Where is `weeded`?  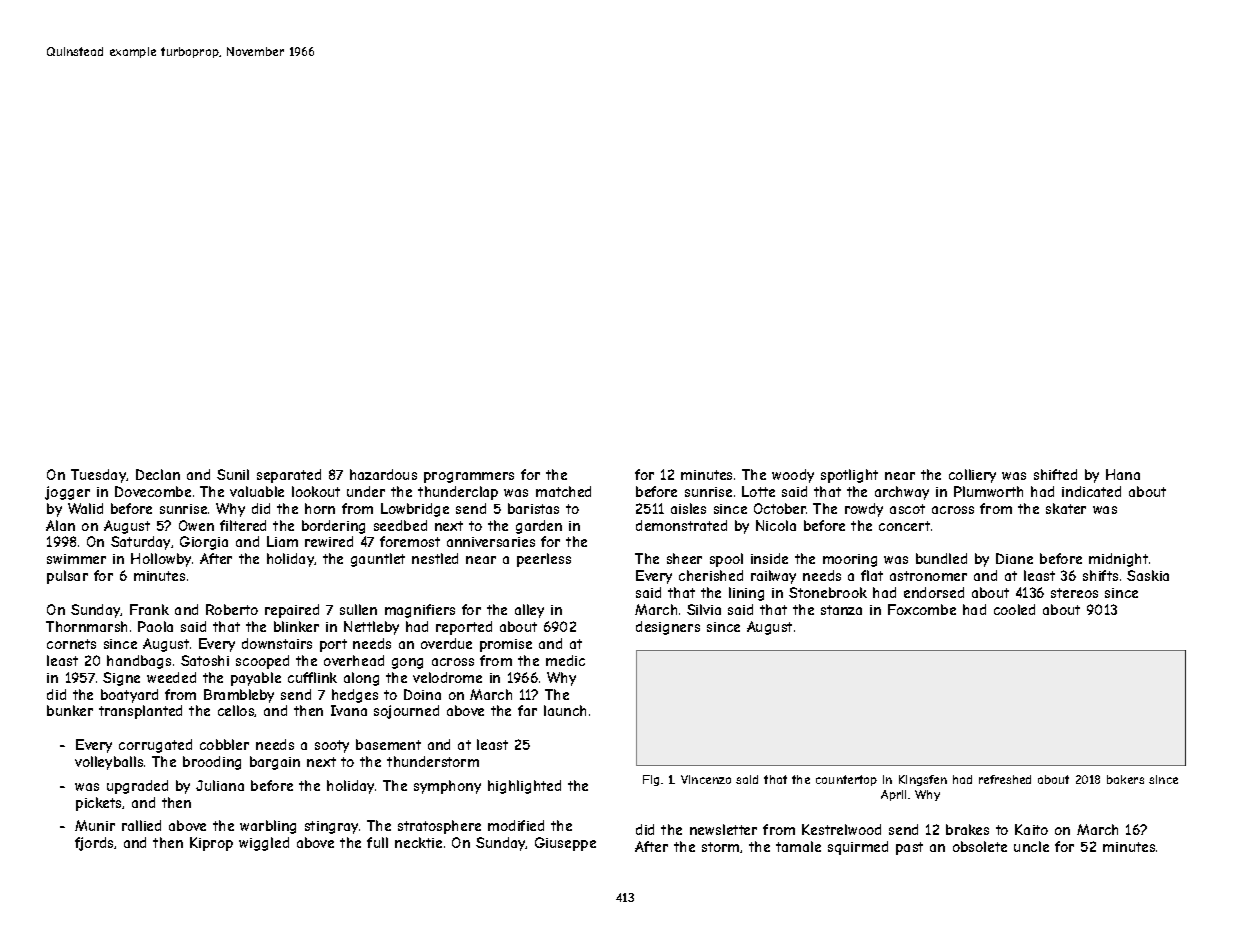 weeded is located at coordinates (171, 677).
